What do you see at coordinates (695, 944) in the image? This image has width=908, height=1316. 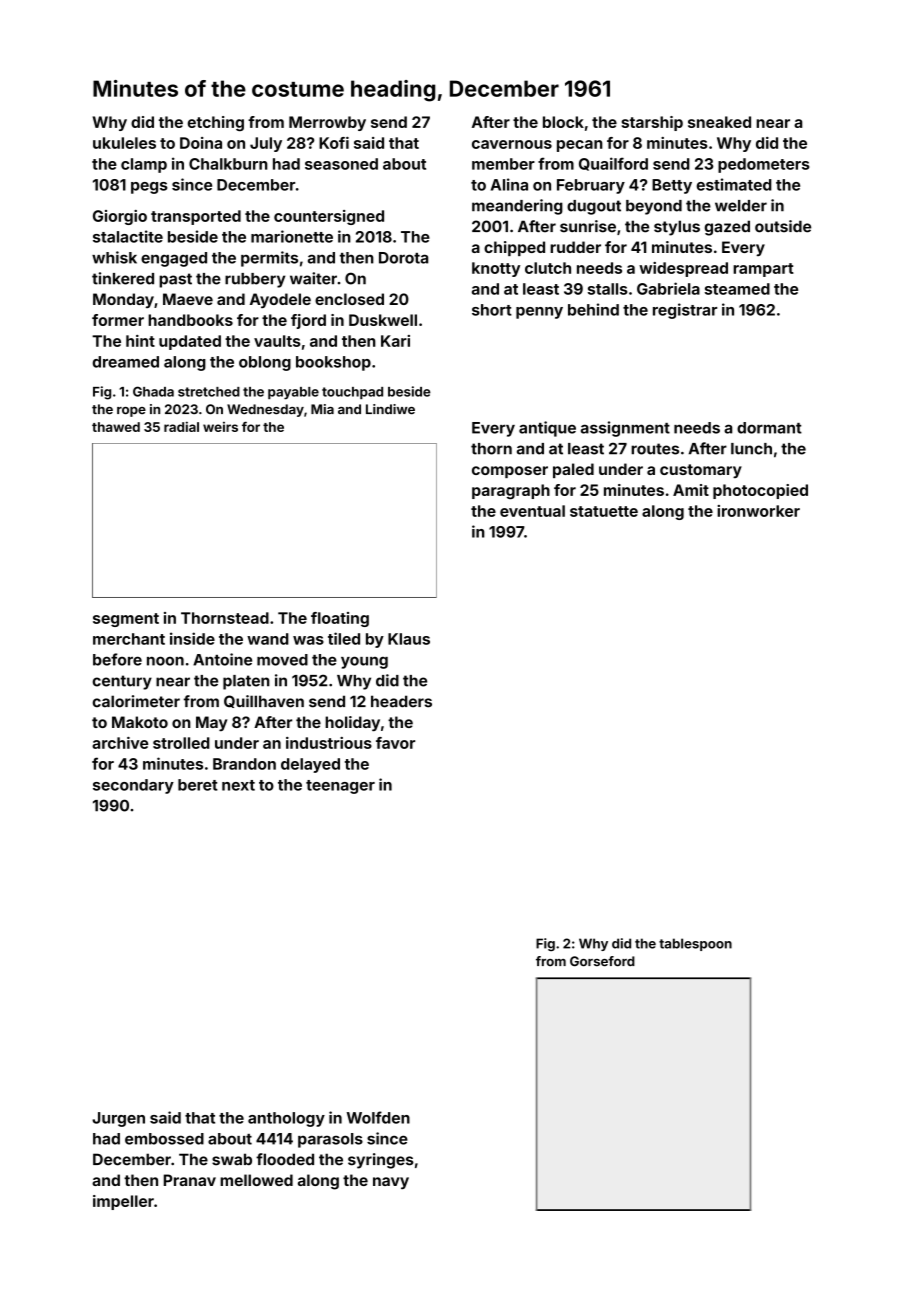 I see `tablespoon` at bounding box center [695, 944].
